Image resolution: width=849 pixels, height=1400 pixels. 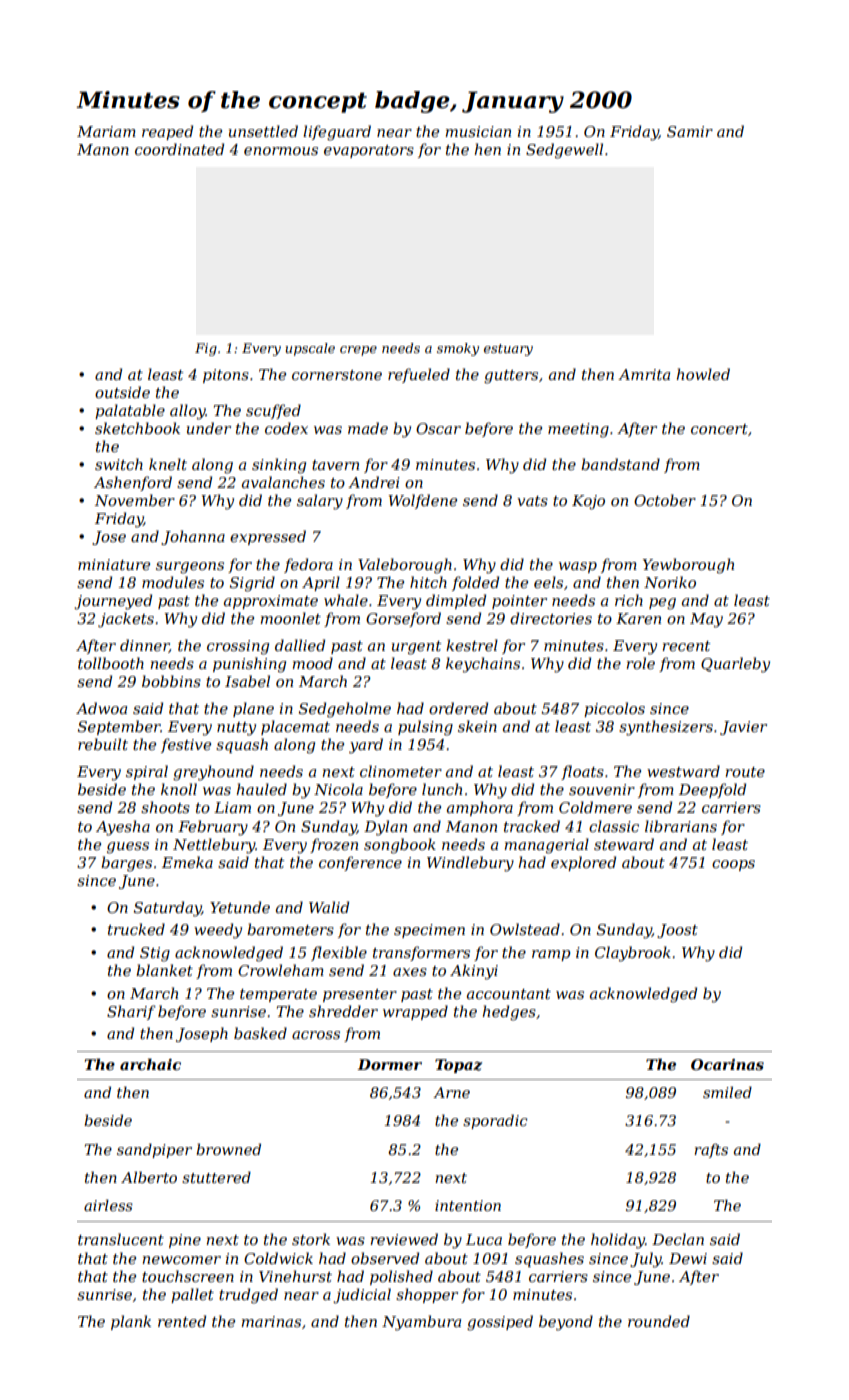 What do you see at coordinates (665, 500) in the screenshot?
I see `October` at bounding box center [665, 500].
